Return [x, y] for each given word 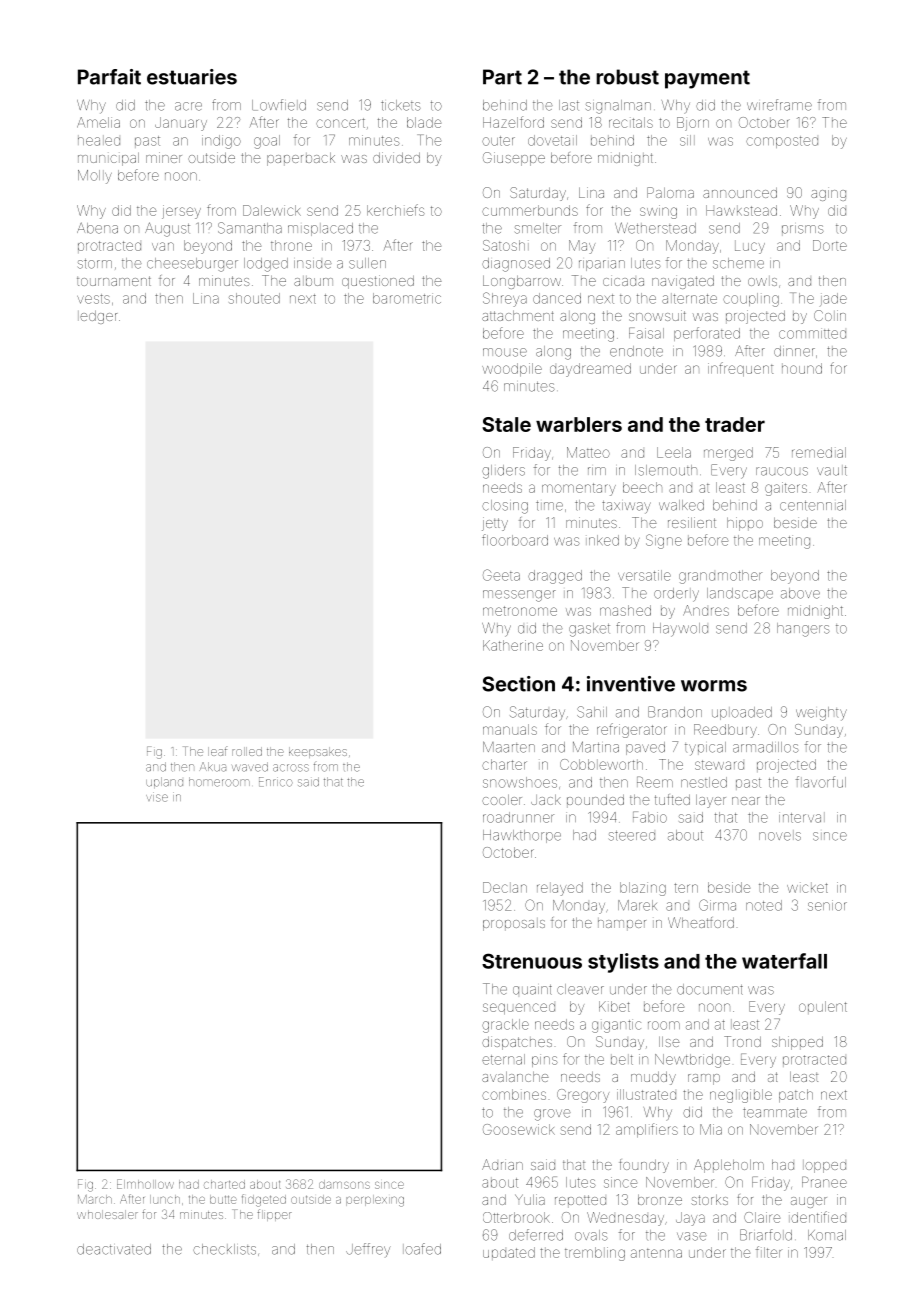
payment [707, 79]
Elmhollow [145, 1184]
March [95, 1199]
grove [552, 1115]
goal [267, 142]
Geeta [501, 575]
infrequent [740, 369]
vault [832, 470]
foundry [644, 1166]
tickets [401, 105]
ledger [97, 317]
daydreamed [590, 370]
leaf [217, 751]
